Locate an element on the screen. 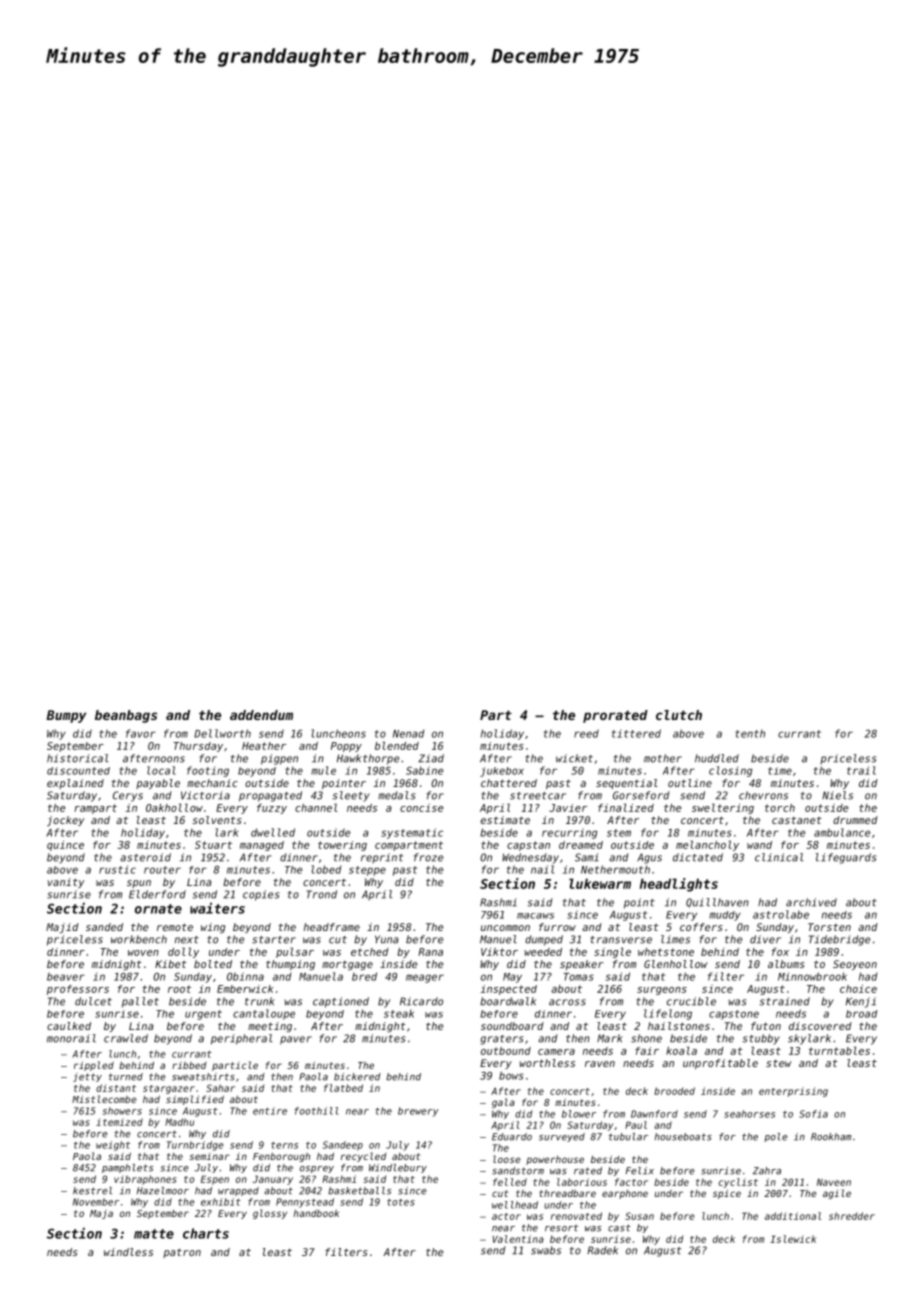 The image size is (924, 1308). Torsten is located at coordinates (829, 927).
